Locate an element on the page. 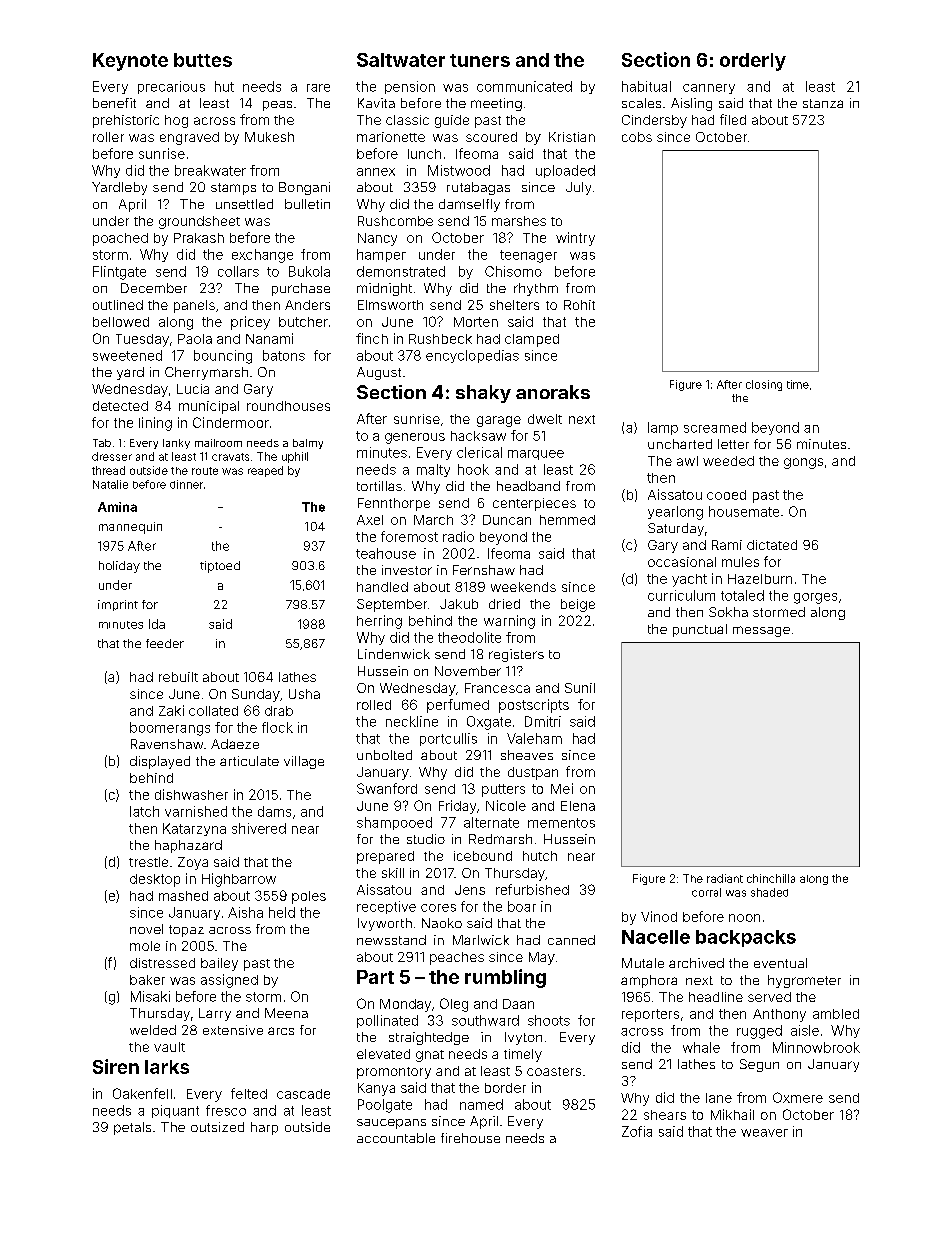 The height and width of the document is (1233, 952). buttes is located at coordinates (203, 60).
